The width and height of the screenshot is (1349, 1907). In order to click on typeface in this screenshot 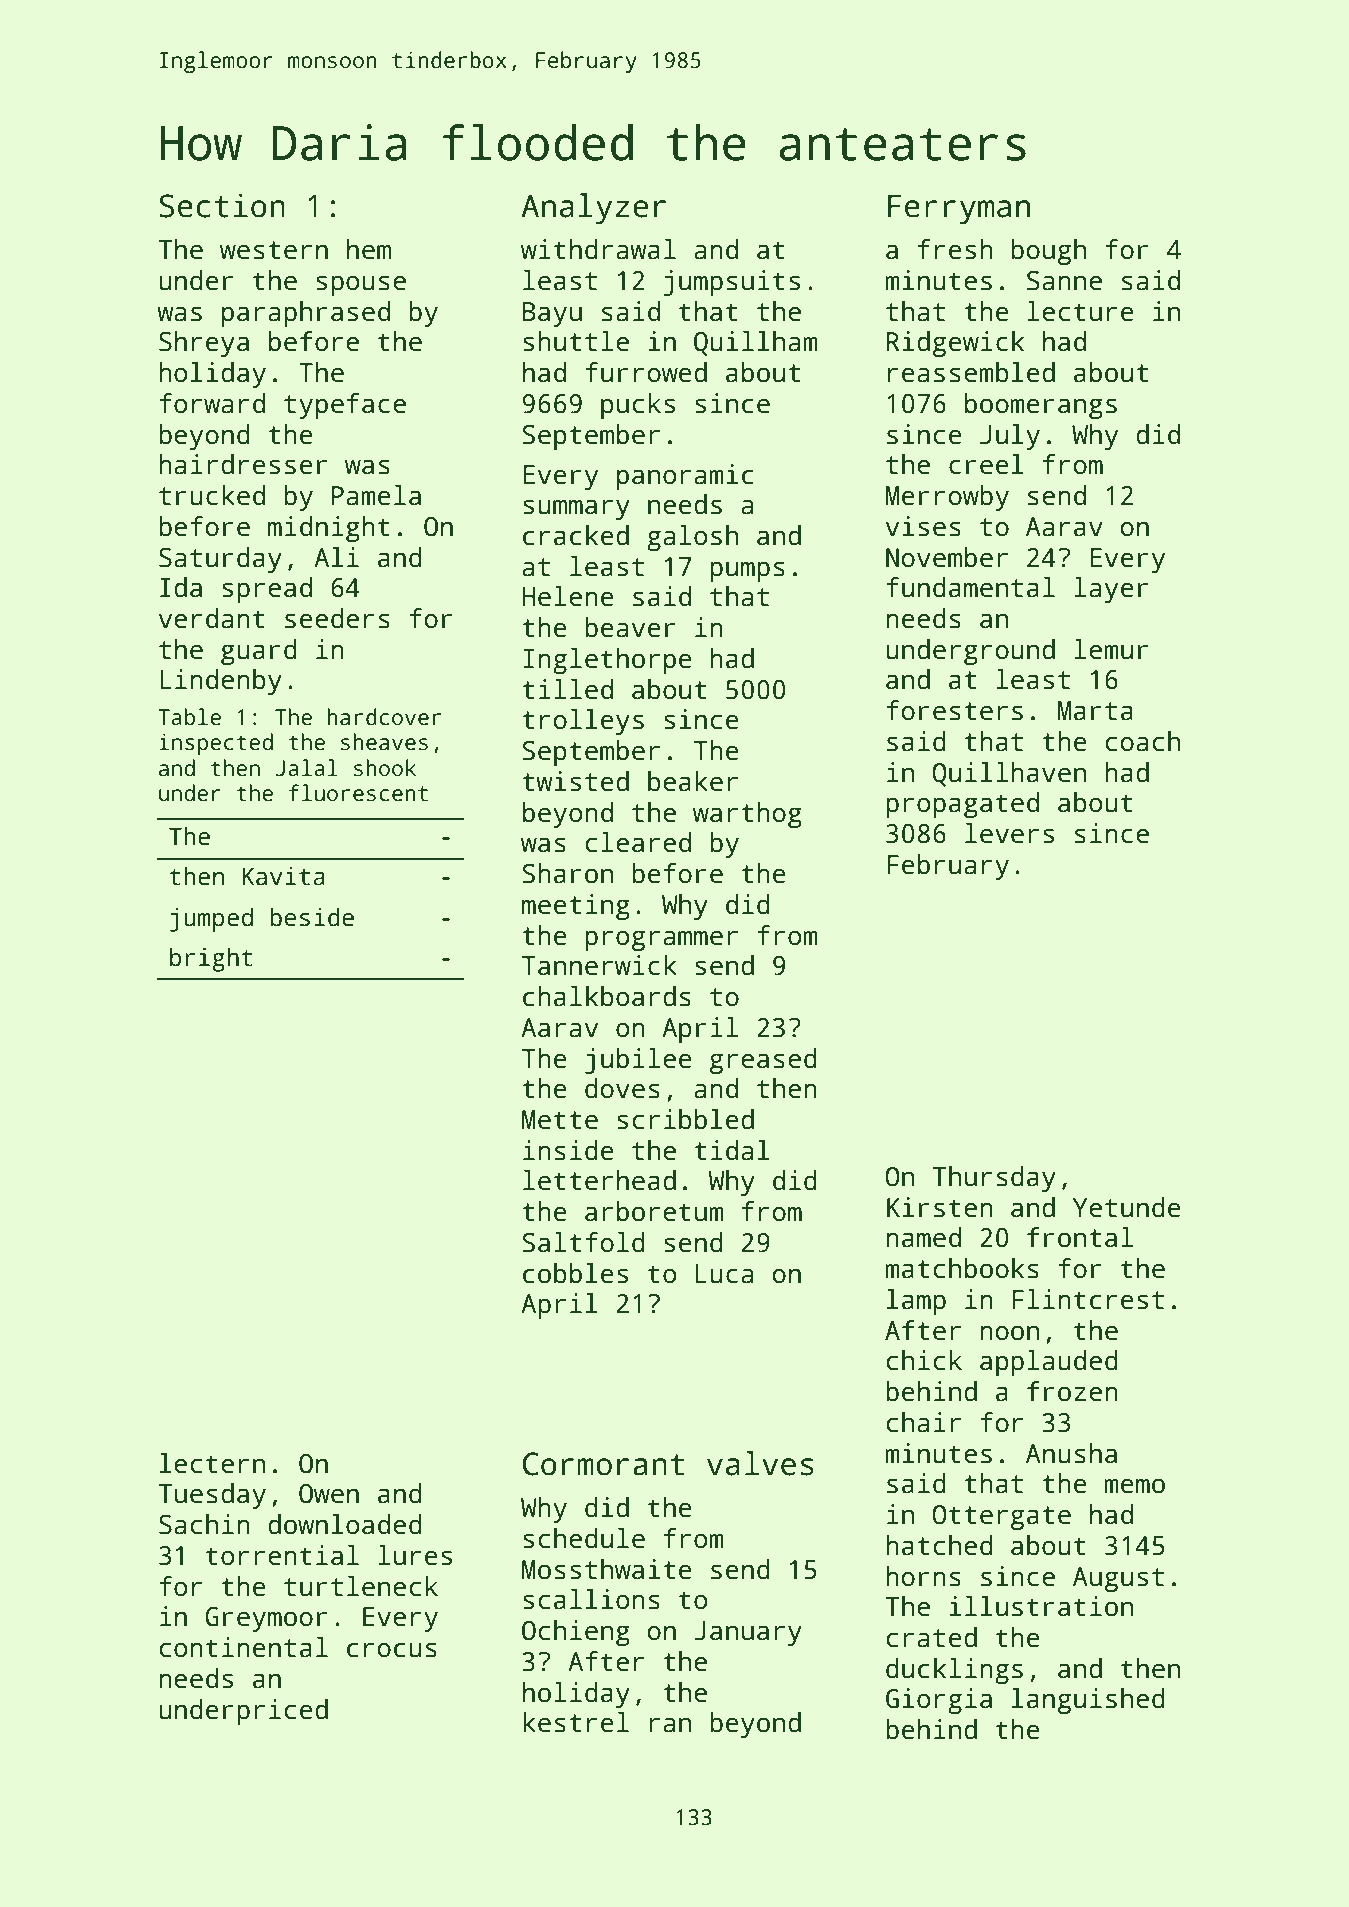, I will do `click(345, 406)`.
